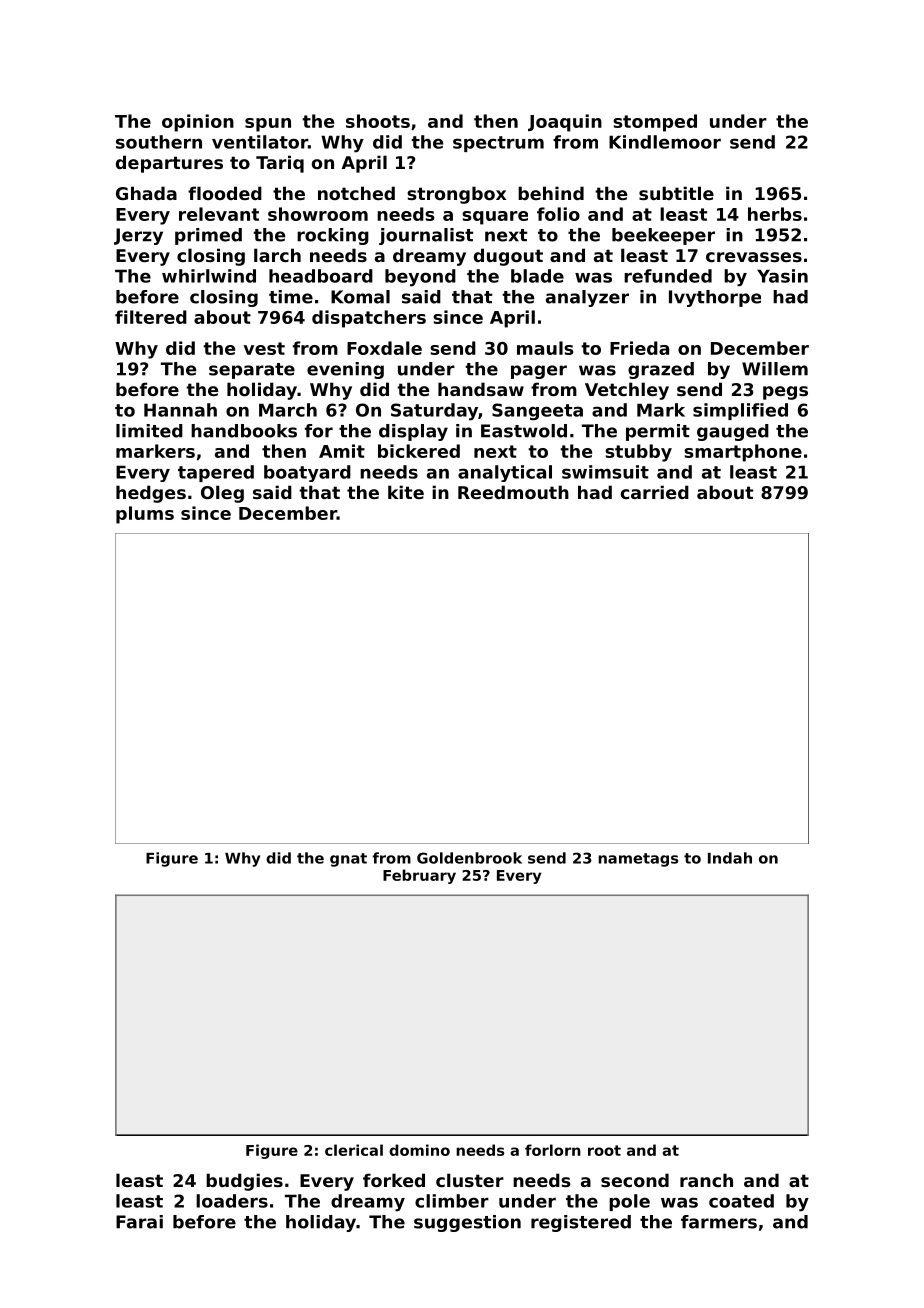 The height and width of the screenshot is (1308, 924). What do you see at coordinates (469, 858) in the screenshot?
I see `Goldenbrook` at bounding box center [469, 858].
